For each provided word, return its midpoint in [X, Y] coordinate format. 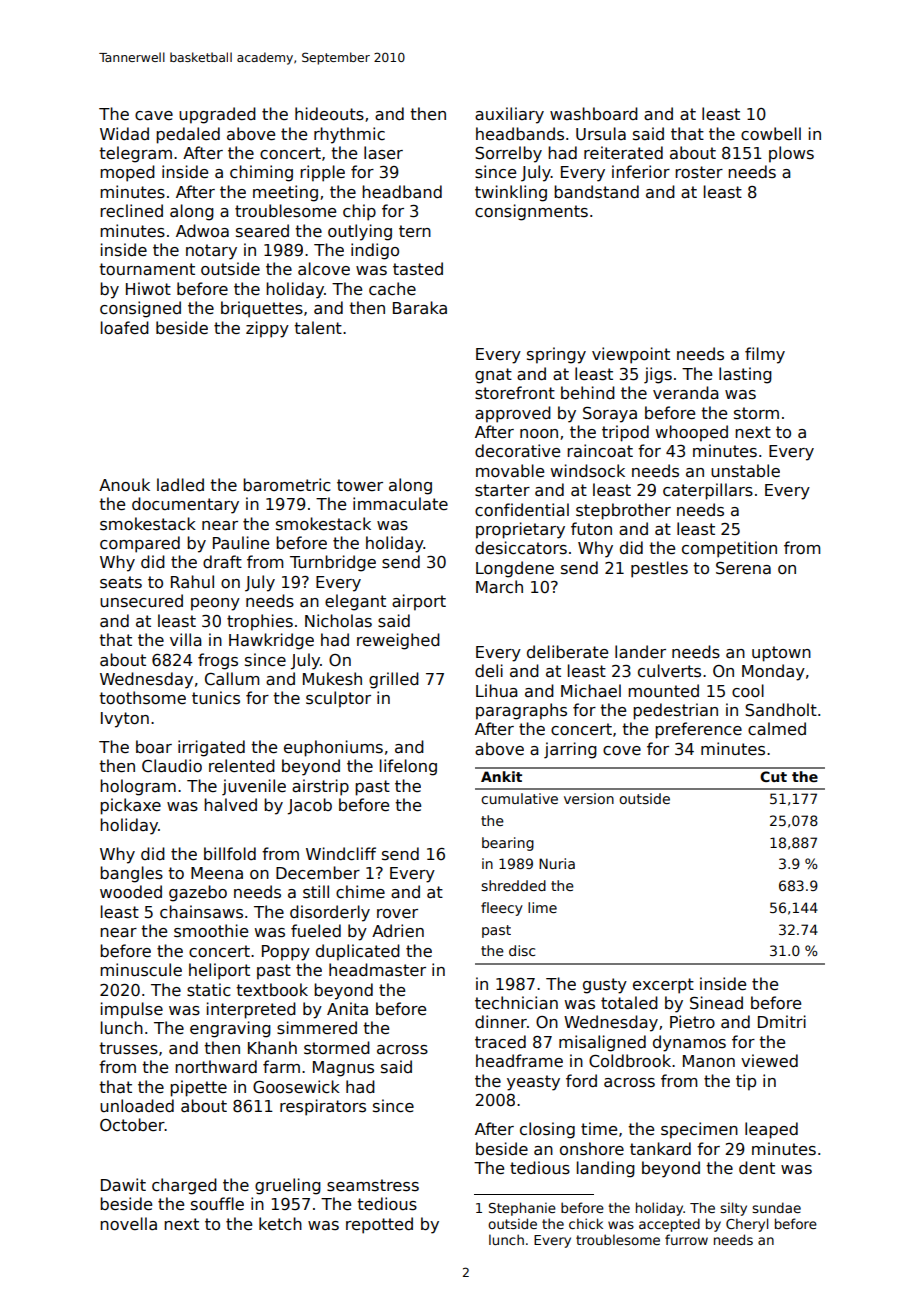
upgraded [217, 115]
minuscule [141, 970]
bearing [508, 844]
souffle [217, 1203]
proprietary [520, 530]
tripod [625, 433]
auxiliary [509, 115]
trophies [260, 622]
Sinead [716, 1003]
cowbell [771, 133]
